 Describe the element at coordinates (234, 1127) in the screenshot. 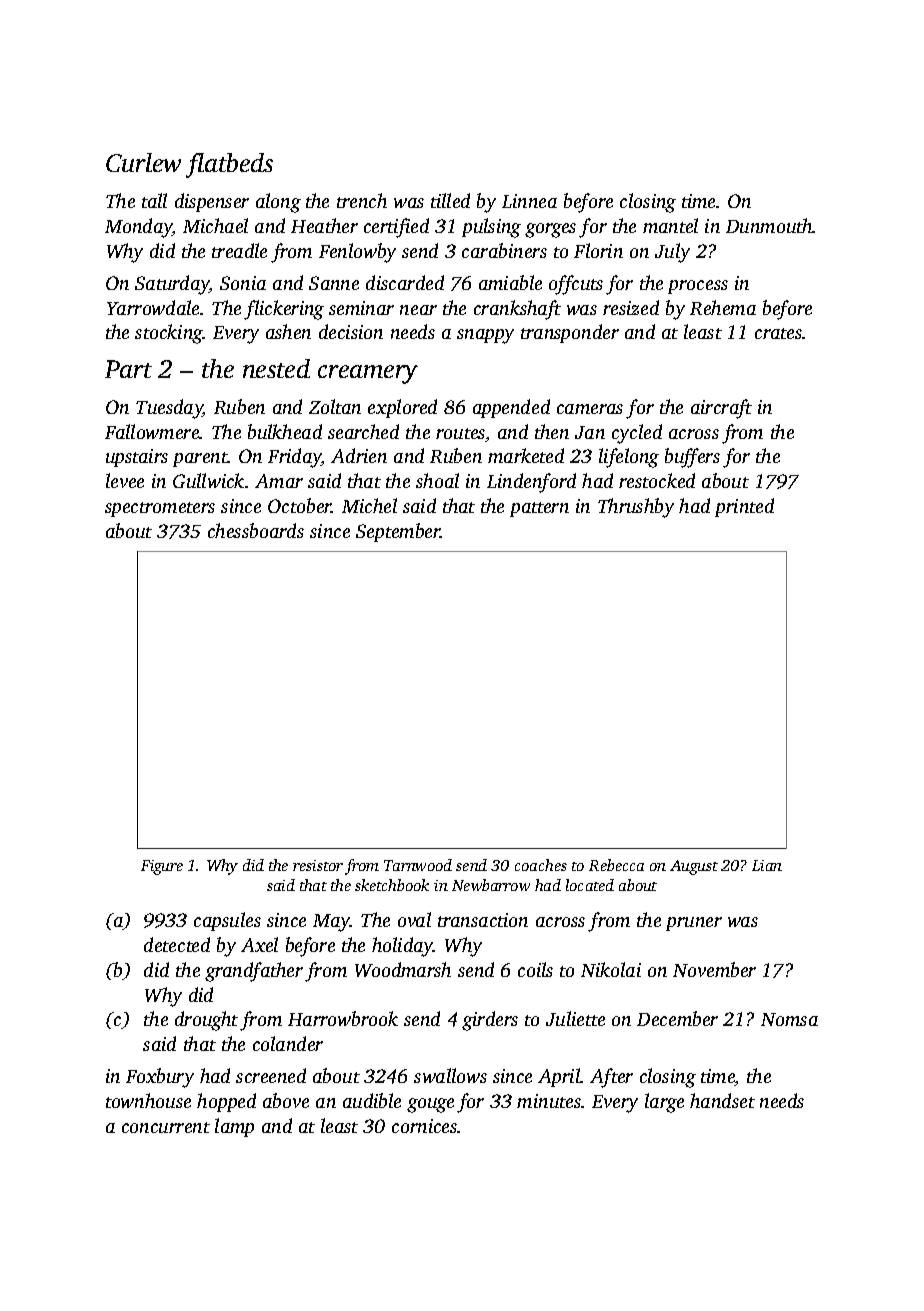

I see `lamp` at that location.
